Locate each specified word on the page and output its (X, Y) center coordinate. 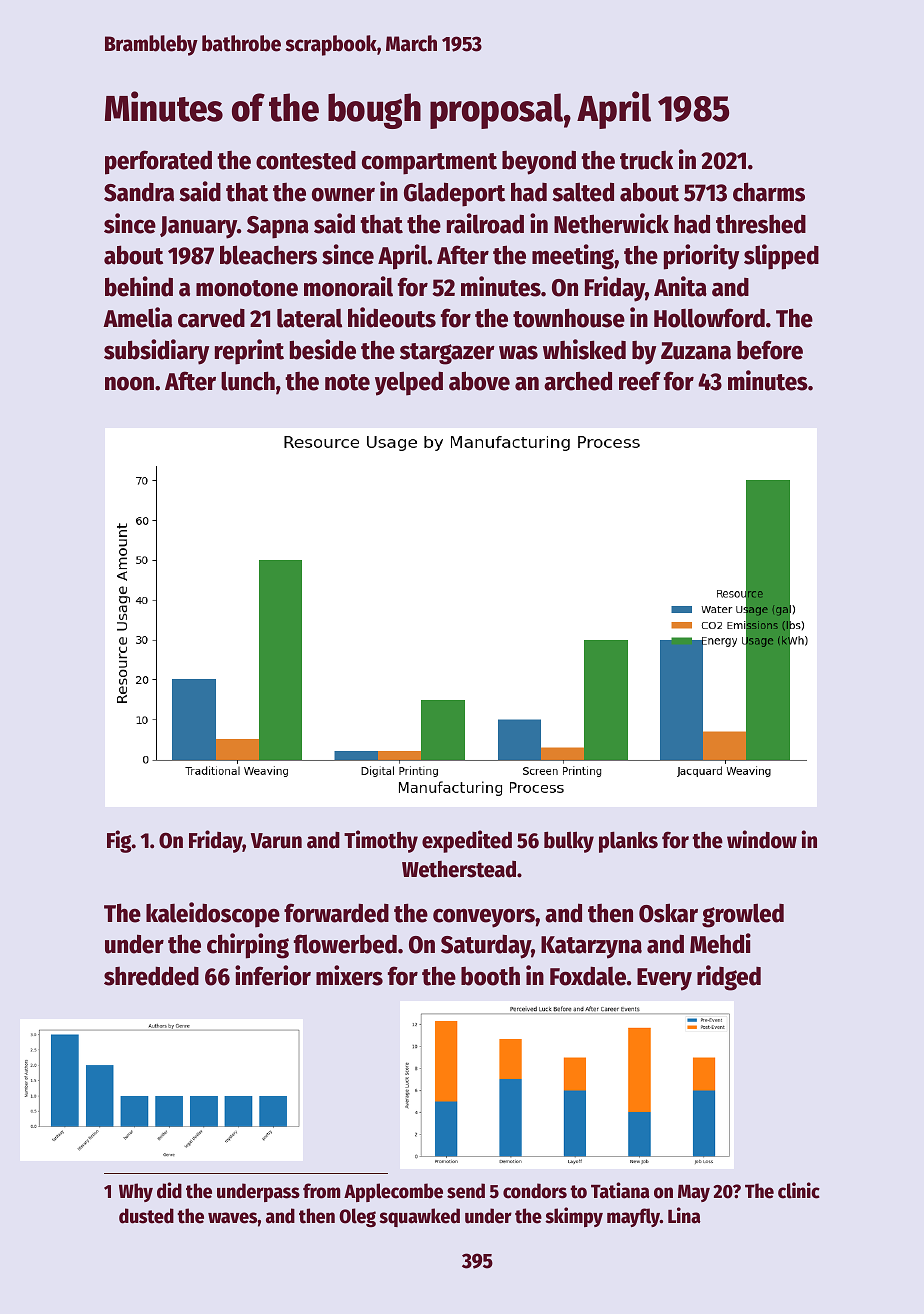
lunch (248, 381)
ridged (729, 978)
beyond (539, 162)
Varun (276, 841)
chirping (248, 946)
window (762, 839)
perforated (158, 162)
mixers (349, 975)
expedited (467, 841)
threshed (761, 224)
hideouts (392, 317)
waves (233, 1218)
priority (701, 257)
